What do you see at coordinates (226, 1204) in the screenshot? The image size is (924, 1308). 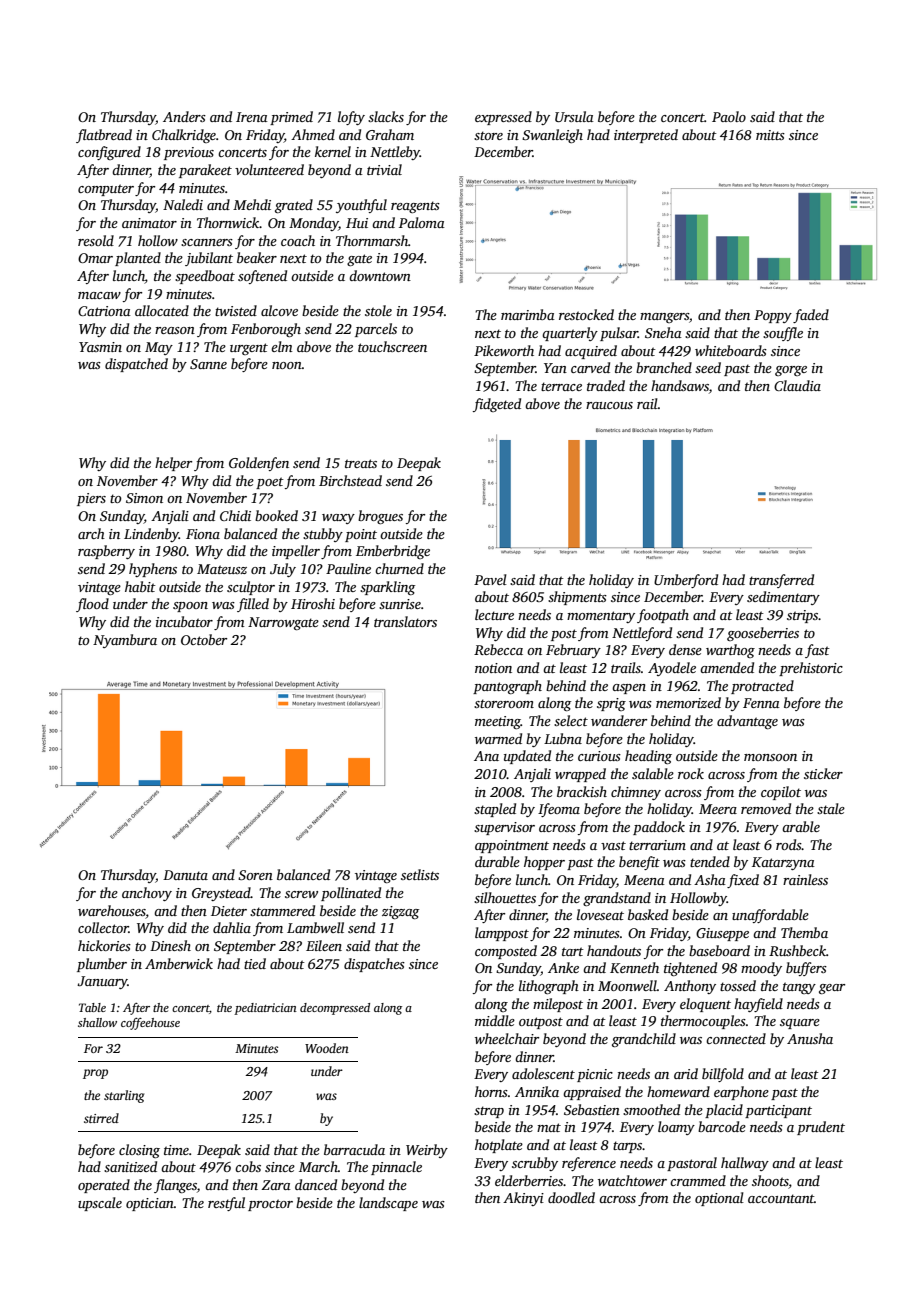 I see `restful` at bounding box center [226, 1204].
